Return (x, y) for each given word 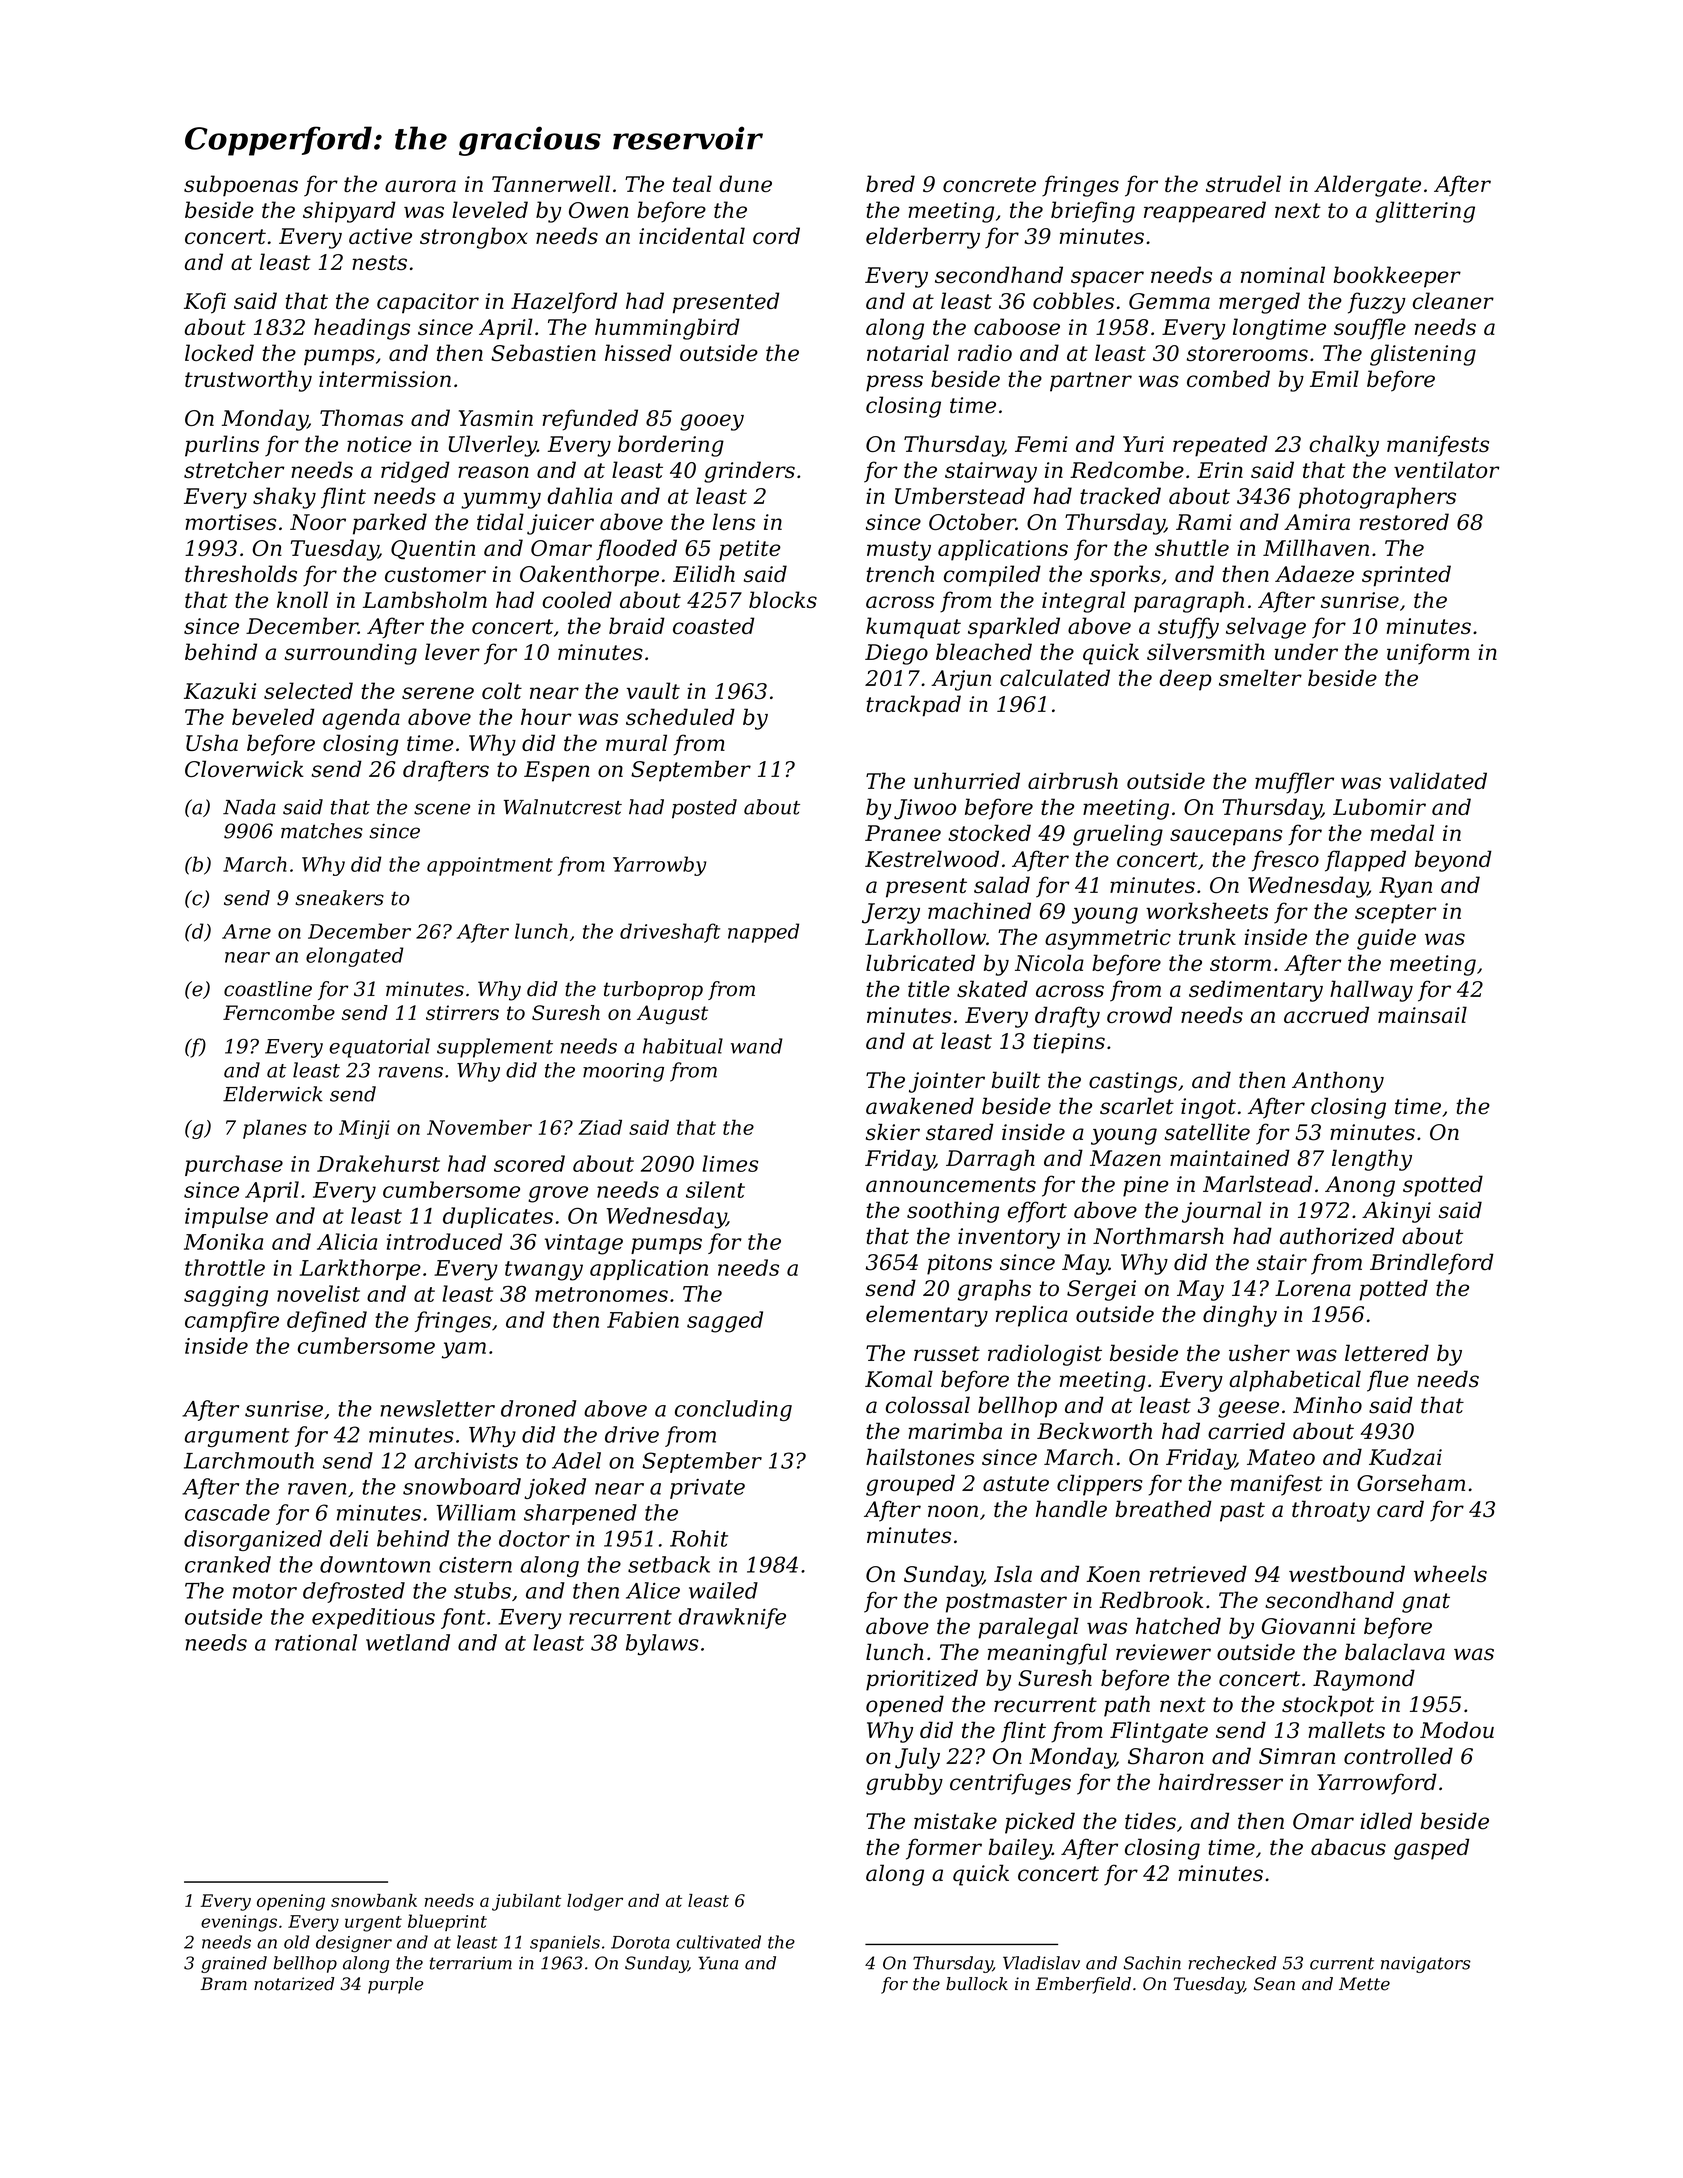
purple (395, 1985)
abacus (1348, 1847)
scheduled (680, 716)
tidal (500, 521)
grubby (904, 1784)
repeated (1220, 446)
